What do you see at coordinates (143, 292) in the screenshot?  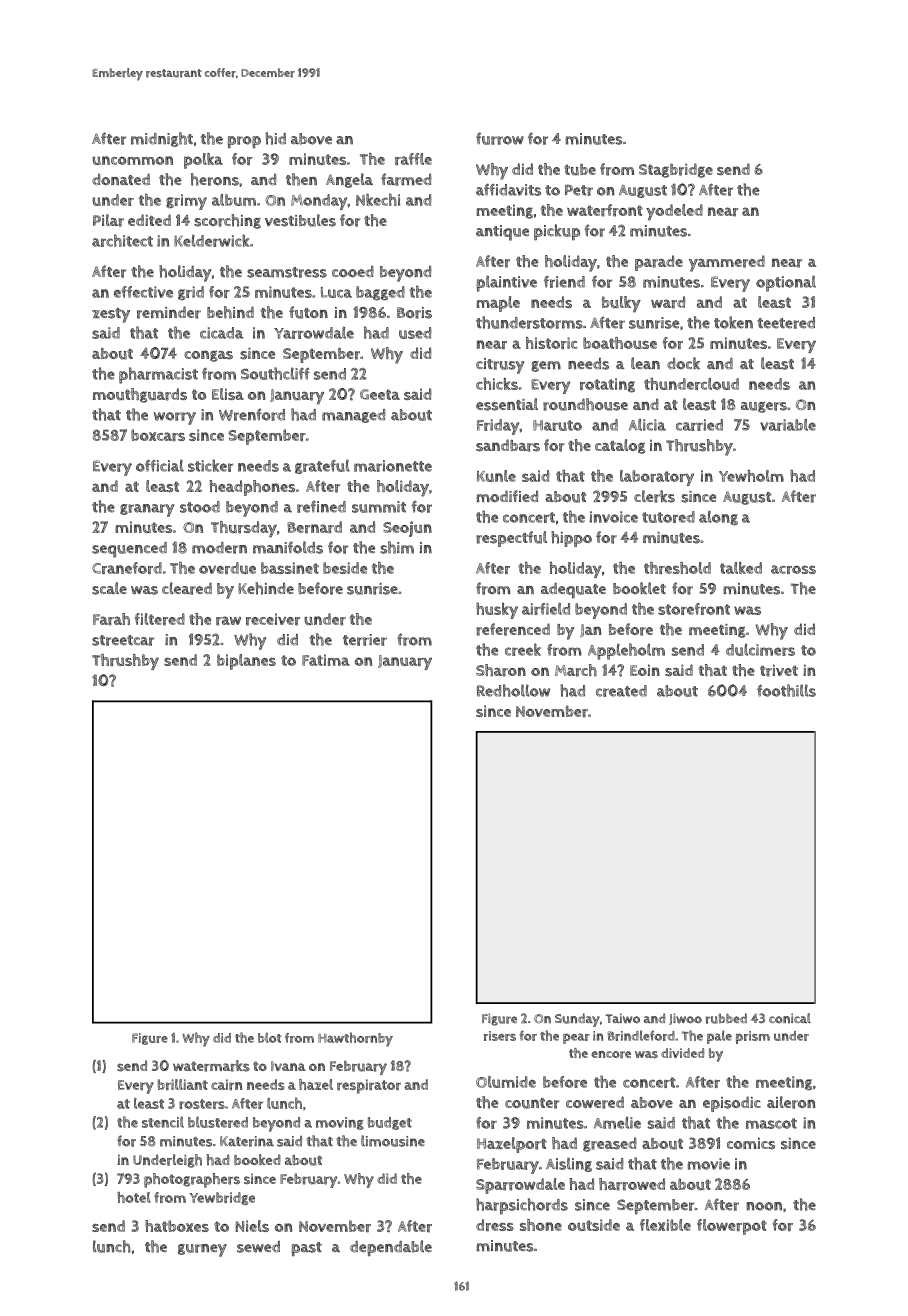 I see `effective` at bounding box center [143, 292].
